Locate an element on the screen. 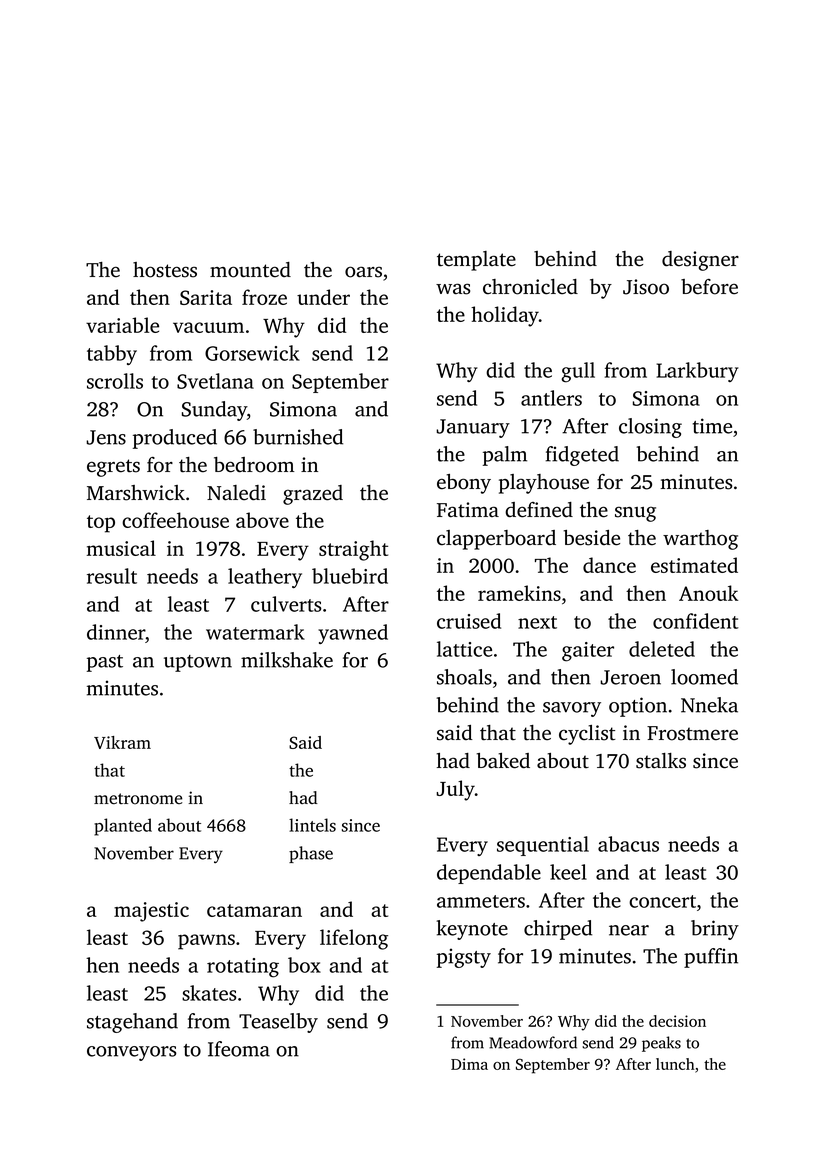 The height and width of the screenshot is (1171, 825). Vikram is located at coordinates (122, 742).
